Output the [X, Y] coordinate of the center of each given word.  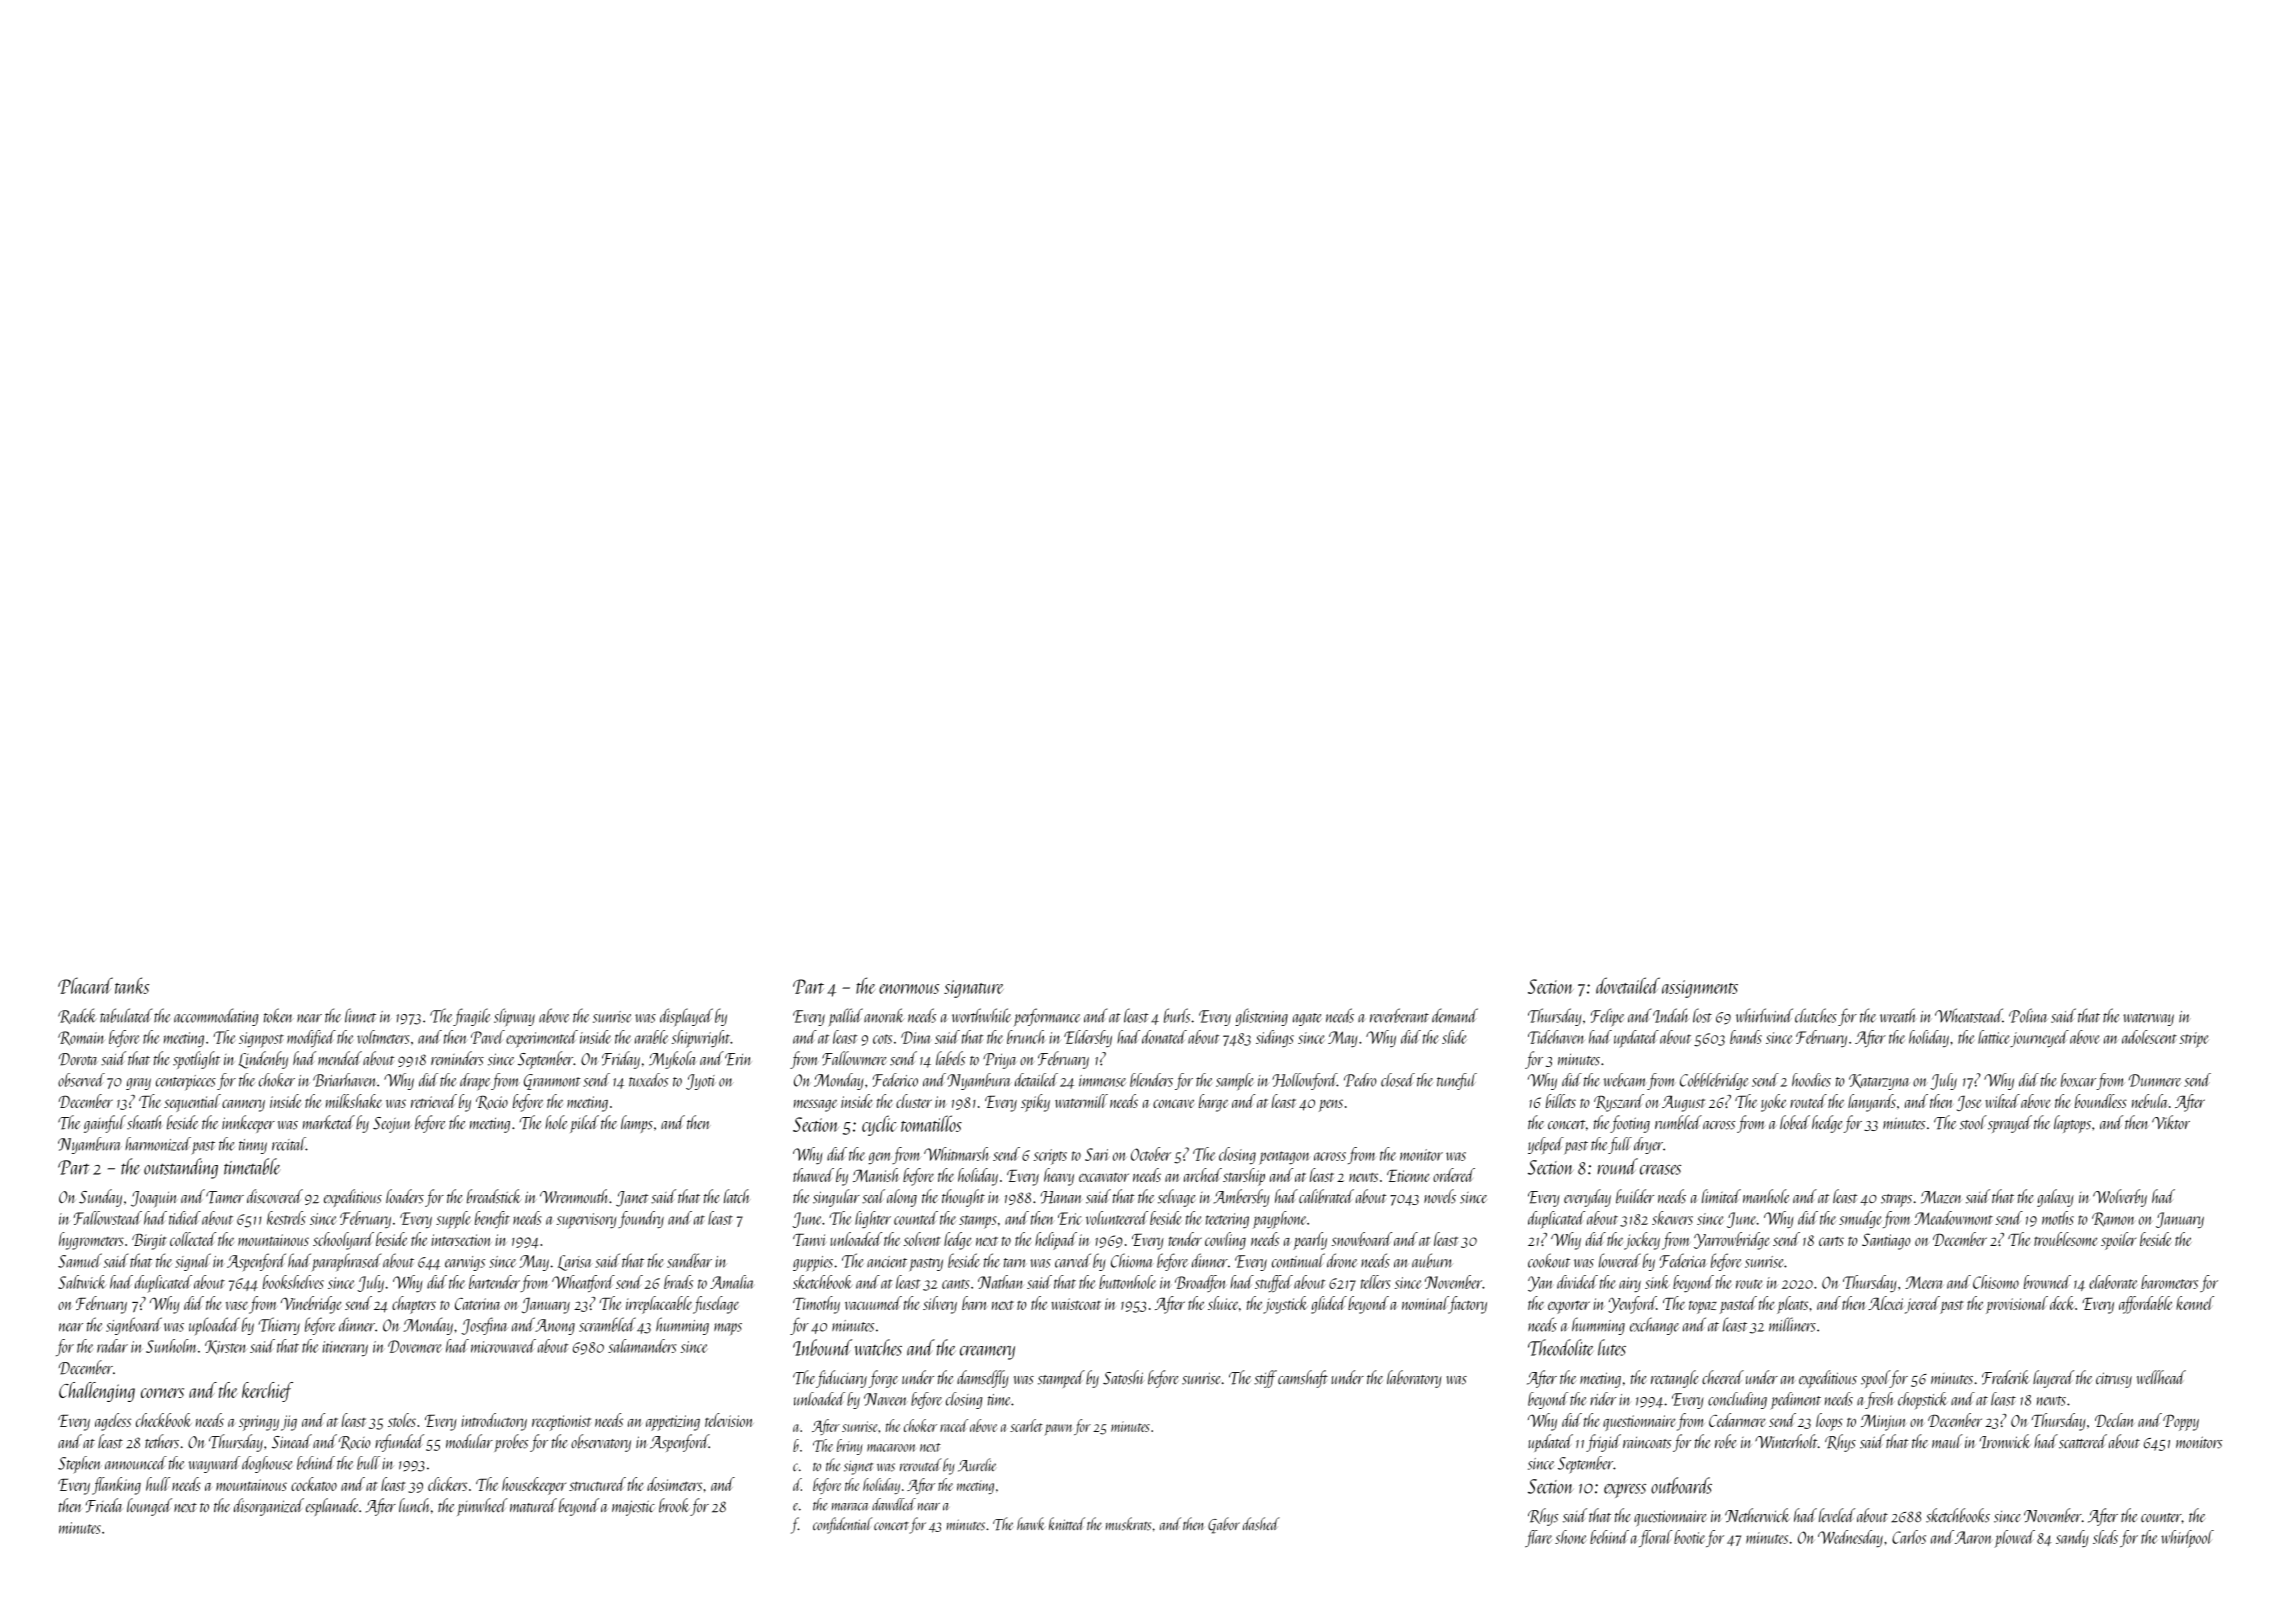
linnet [360, 1015]
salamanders [642, 1346]
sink [1657, 1282]
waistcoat [1076, 1304]
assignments [1700, 989]
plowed [2014, 1539]
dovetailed [1628, 985]
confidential [842, 1525]
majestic [633, 1508]
